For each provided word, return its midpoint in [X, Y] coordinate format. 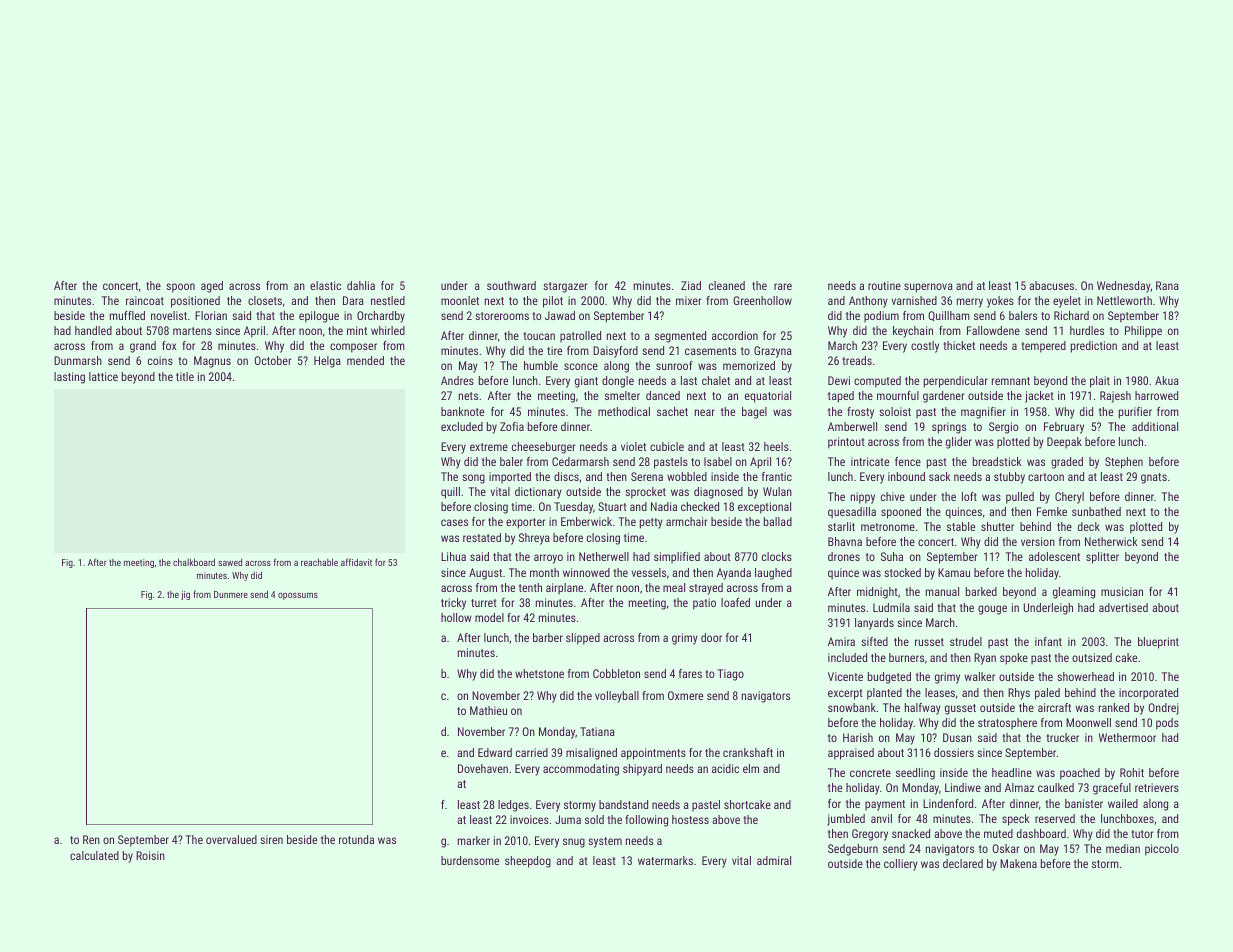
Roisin [150, 855]
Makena [1018, 863]
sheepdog [528, 862]
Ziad [691, 285]
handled [93, 330]
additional [1155, 426]
